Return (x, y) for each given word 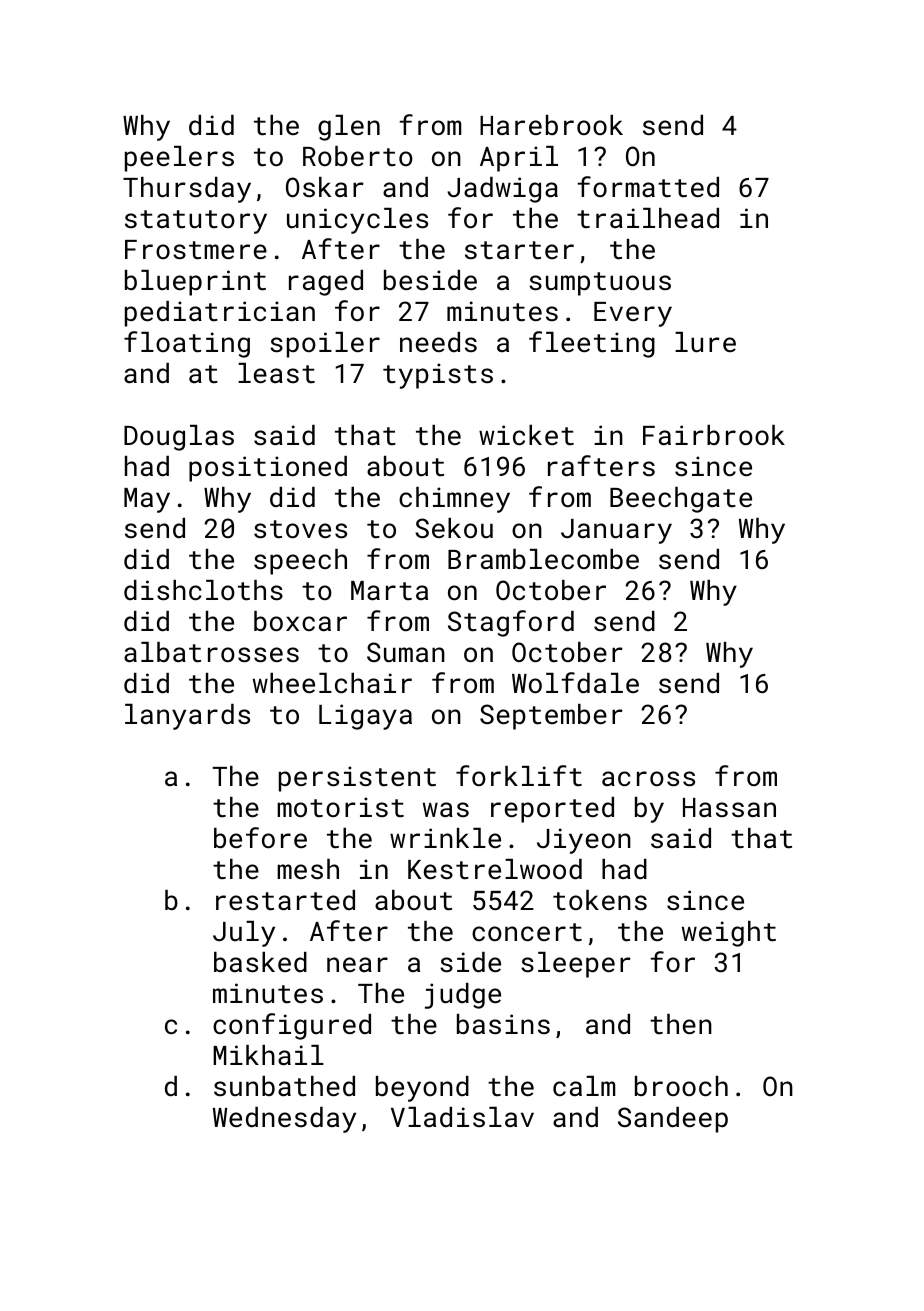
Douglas (179, 438)
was (446, 809)
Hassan (729, 807)
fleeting (592, 344)
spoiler (325, 345)
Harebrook (551, 125)
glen (349, 128)
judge (463, 996)
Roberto (358, 156)
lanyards (187, 717)
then (681, 1024)
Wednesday (284, 1120)
